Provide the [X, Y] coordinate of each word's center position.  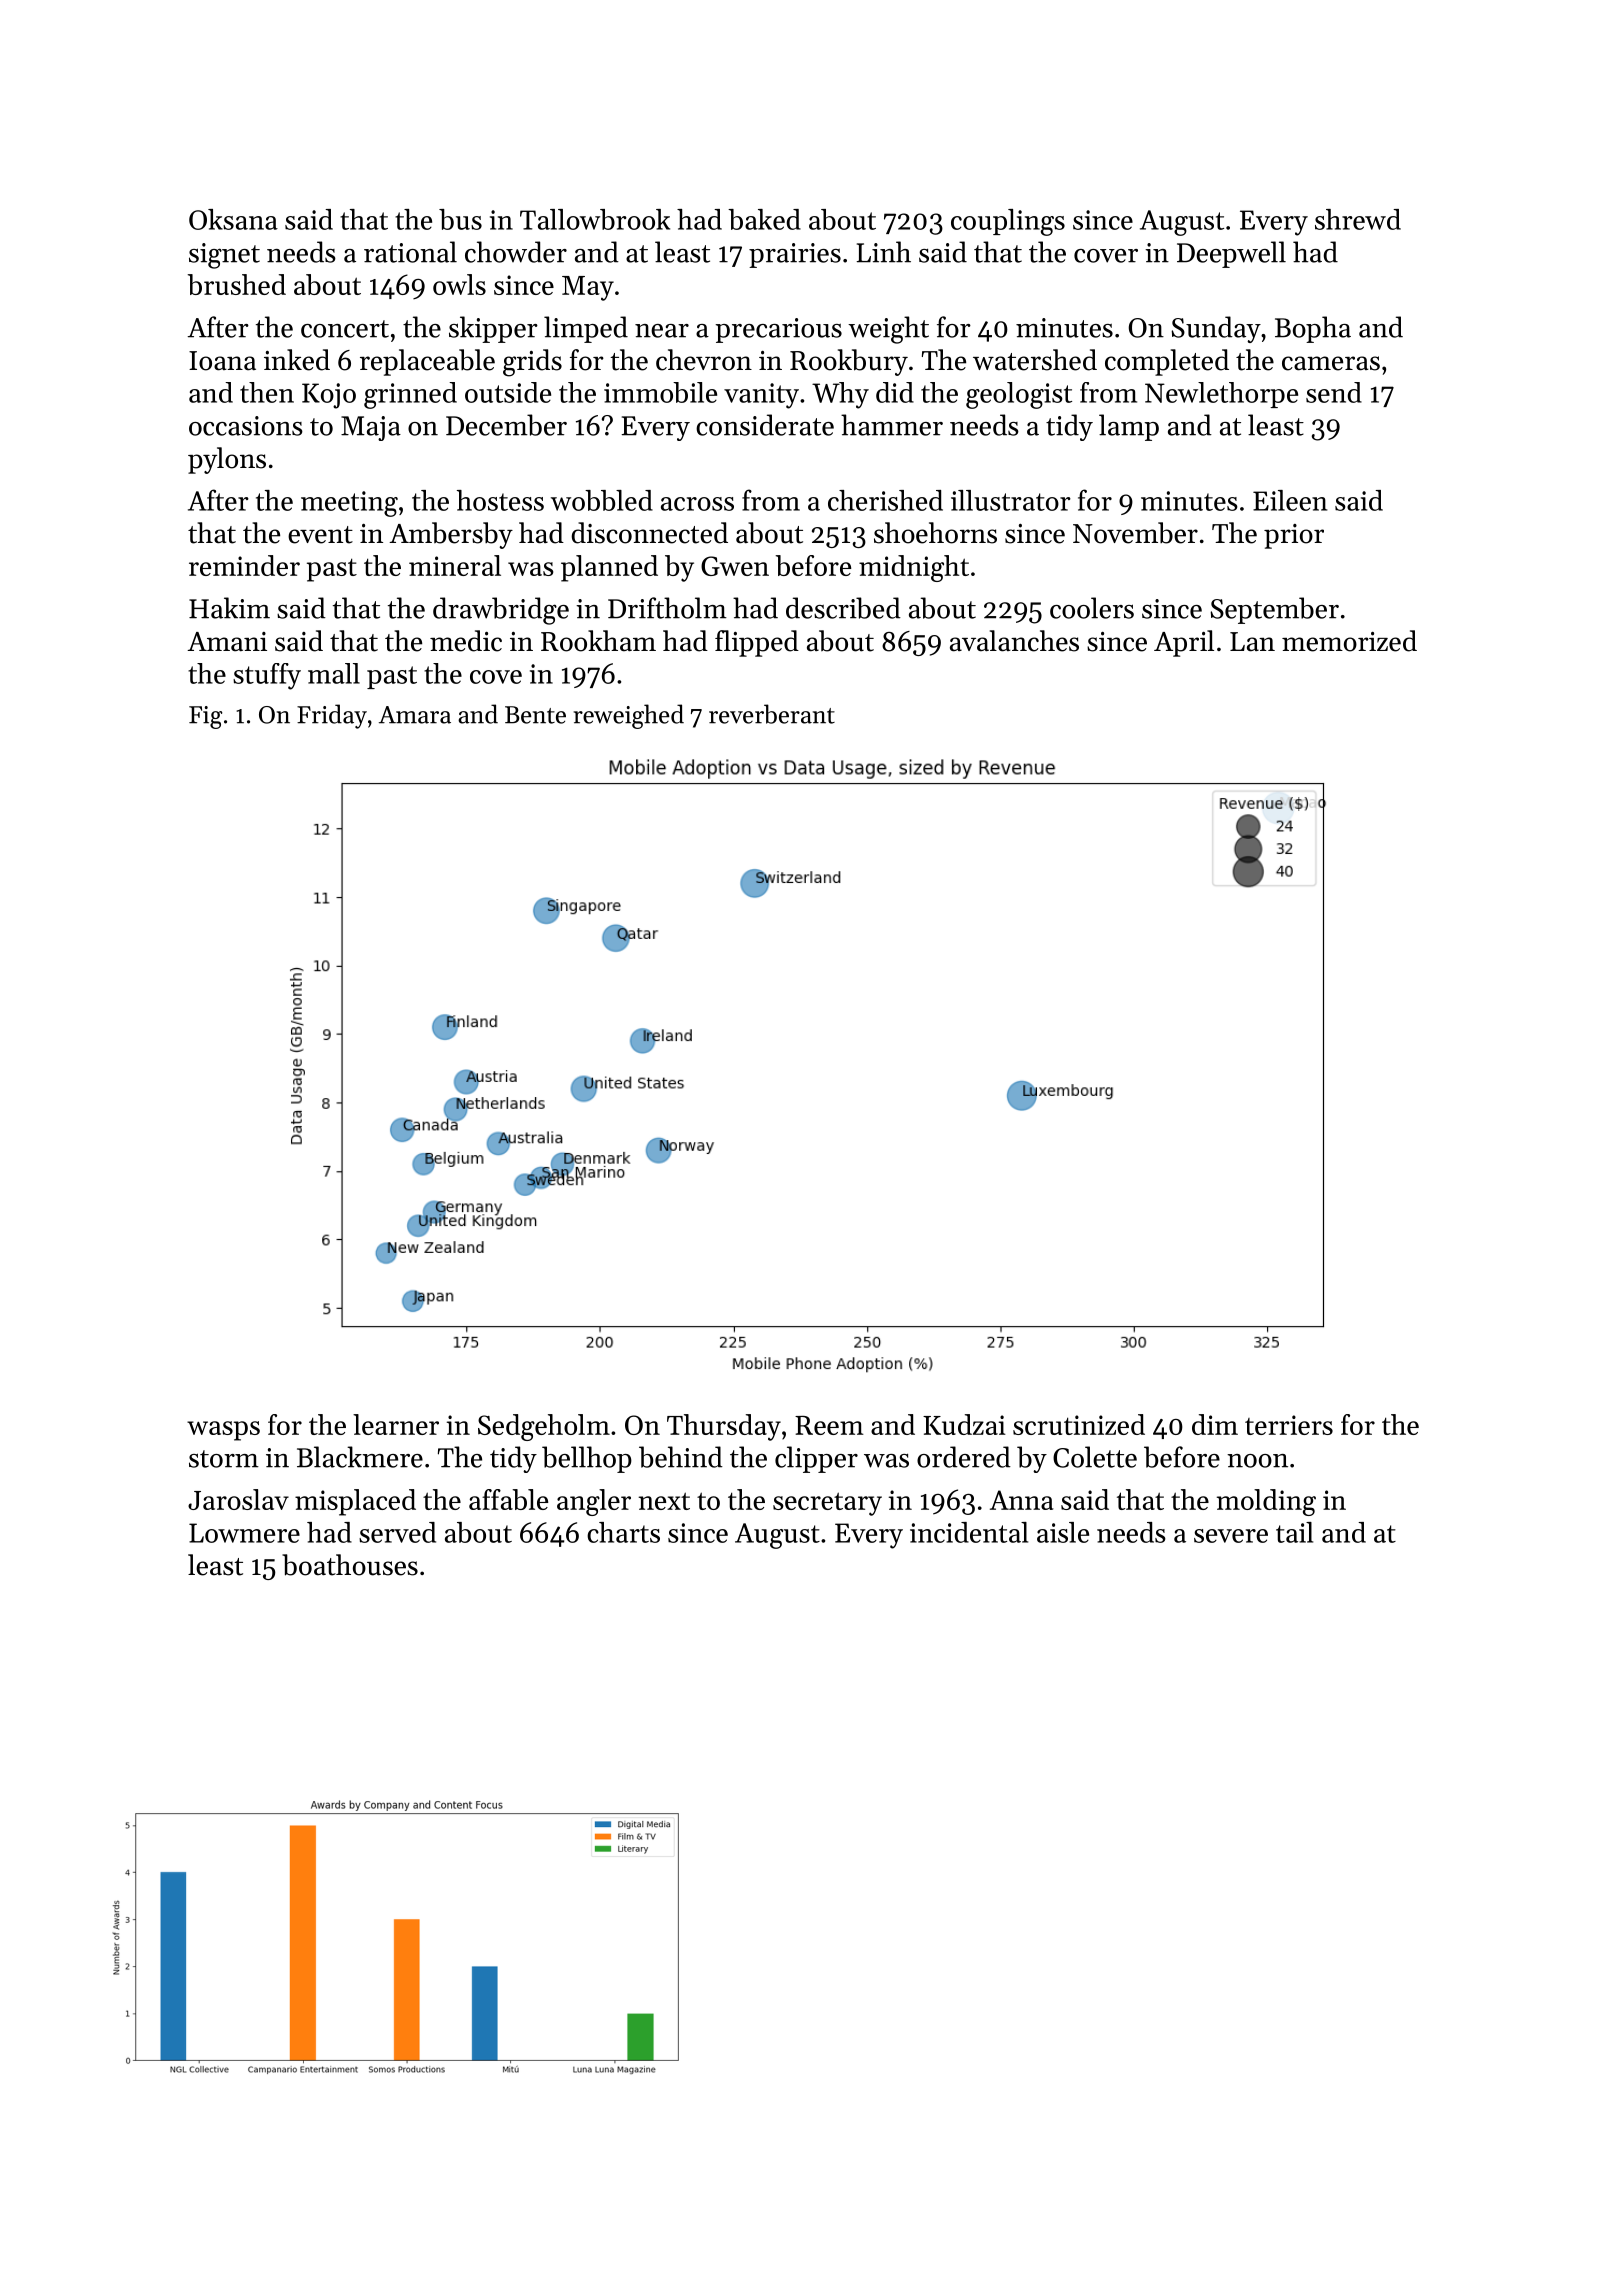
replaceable [427, 362]
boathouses [350, 1565]
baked [764, 219]
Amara [415, 715]
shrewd [1358, 219]
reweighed [629, 716]
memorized [1349, 641]
